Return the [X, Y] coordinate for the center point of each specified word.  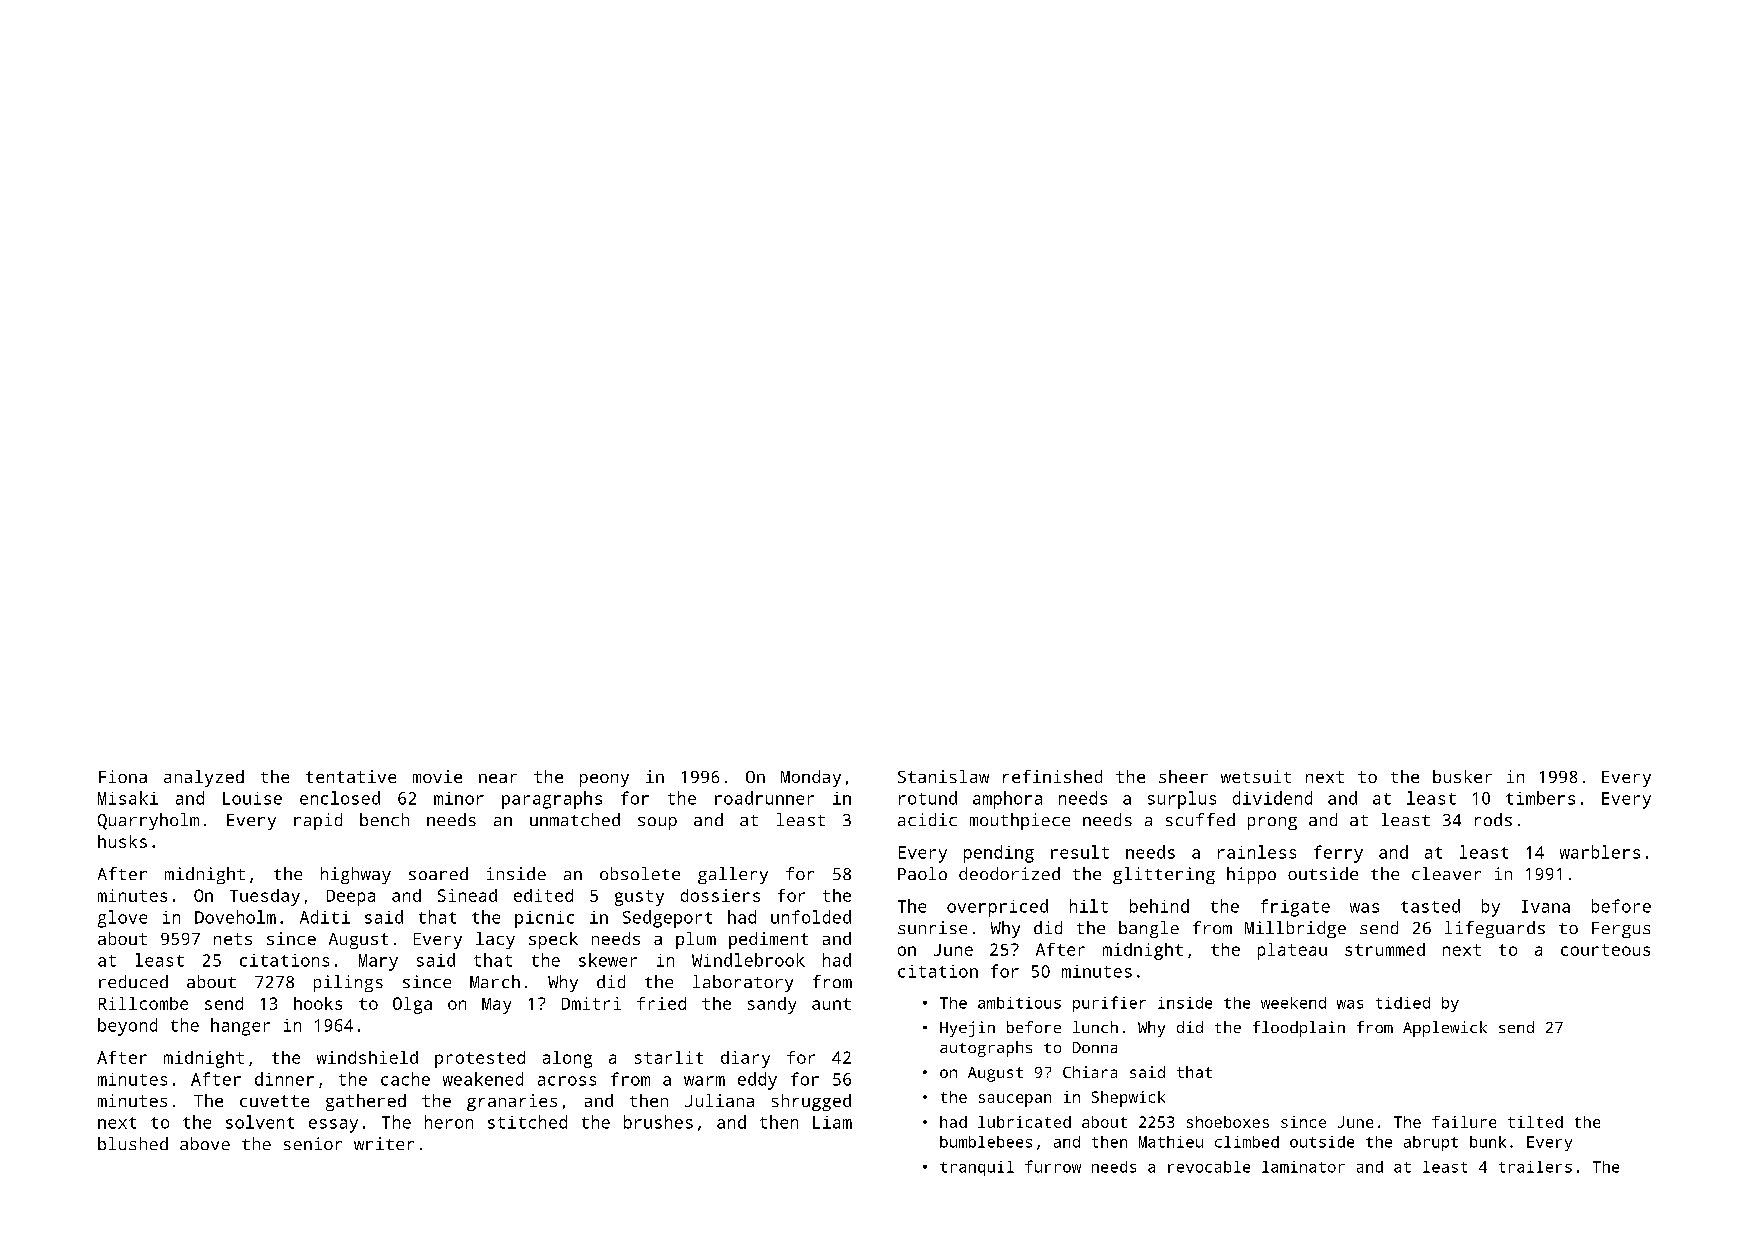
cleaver [1446, 873]
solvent [260, 1122]
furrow [1053, 1166]
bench [384, 819]
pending [999, 854]
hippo [1251, 875]
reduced [133, 981]
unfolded [811, 917]
